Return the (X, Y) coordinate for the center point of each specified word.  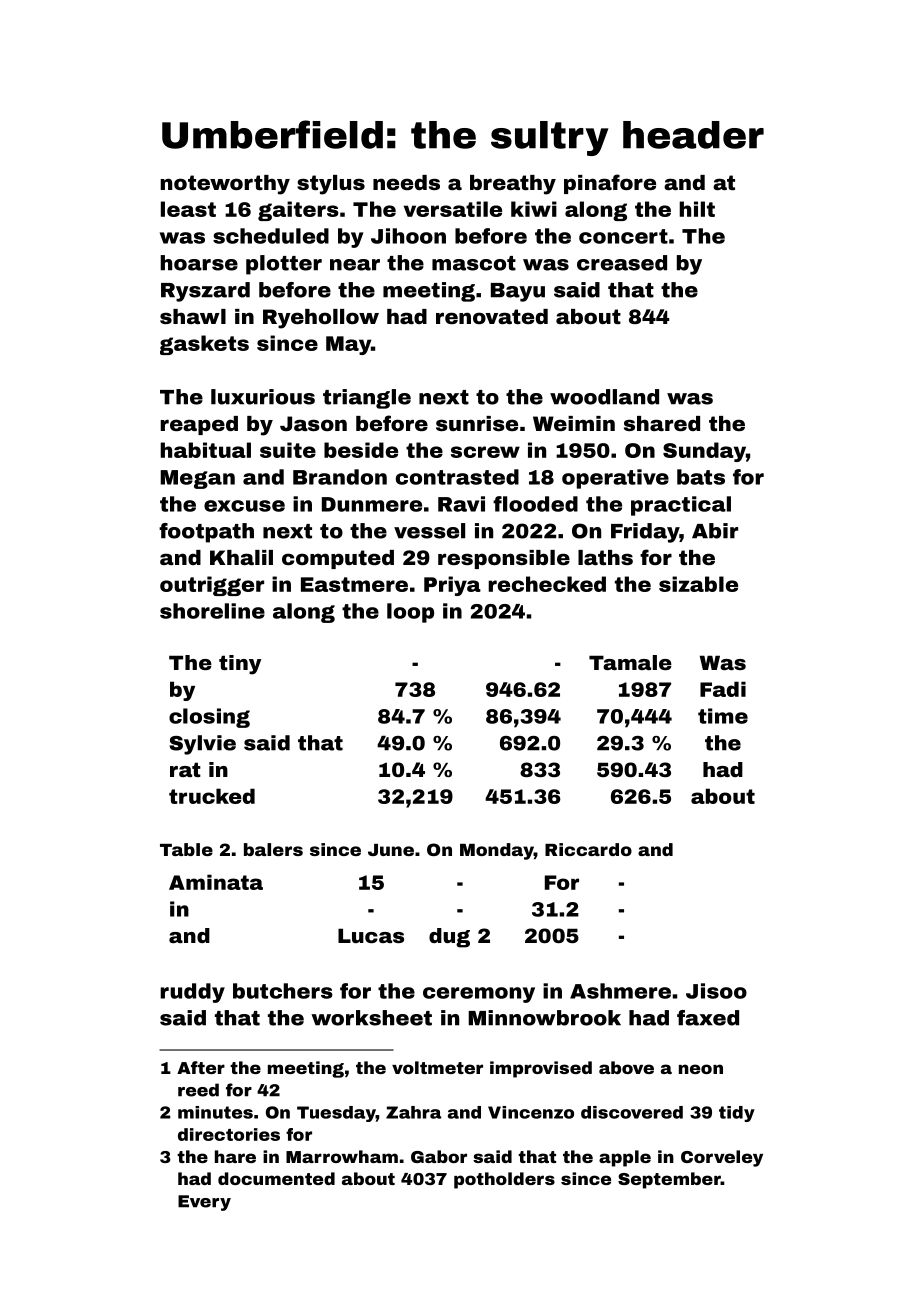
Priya (452, 586)
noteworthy (225, 185)
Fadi (723, 689)
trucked (212, 796)
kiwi (534, 209)
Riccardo (588, 849)
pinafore (610, 184)
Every (204, 1203)
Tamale (630, 662)
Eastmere (354, 584)
